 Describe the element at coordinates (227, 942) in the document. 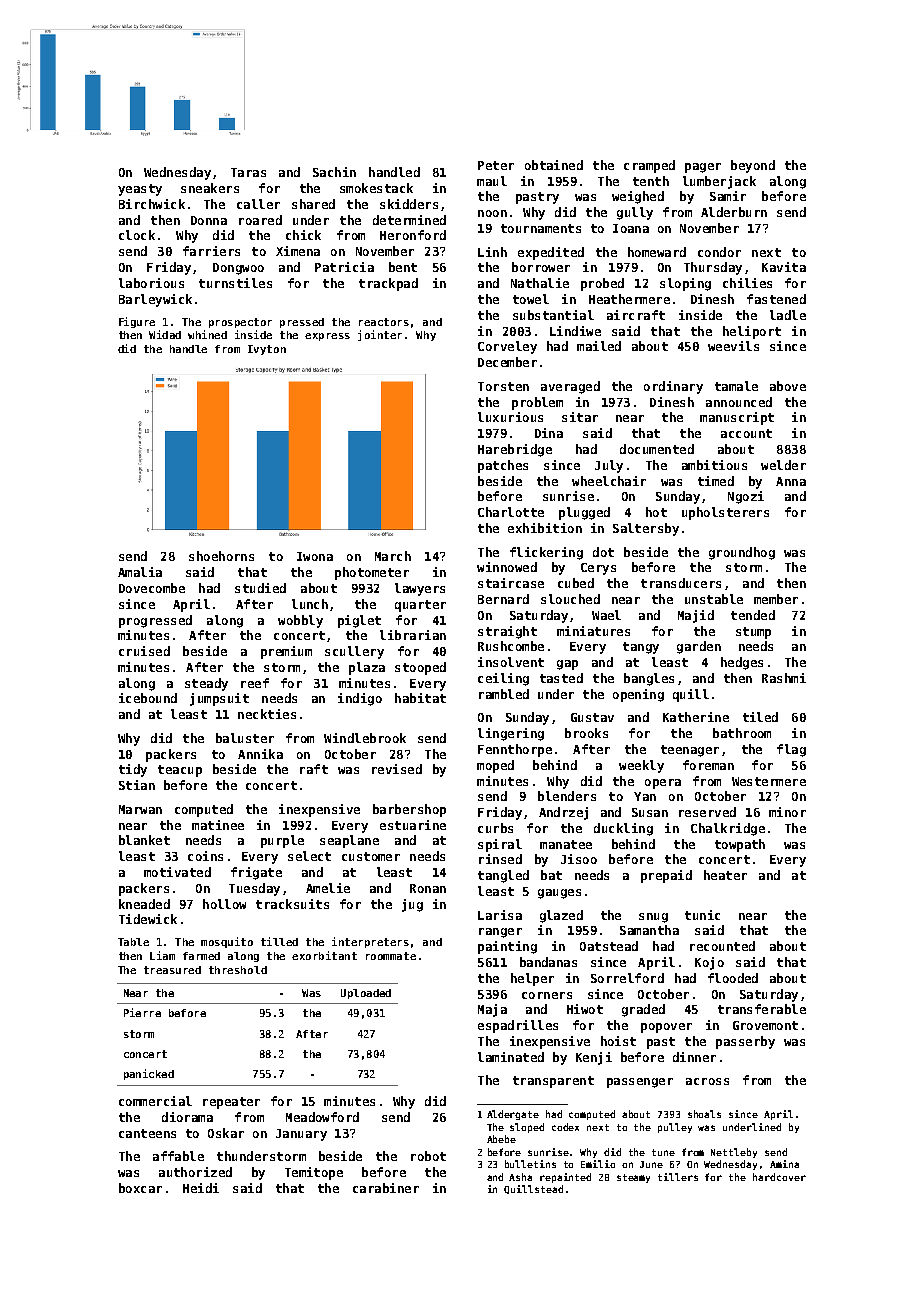

I see `mosquito` at that location.
